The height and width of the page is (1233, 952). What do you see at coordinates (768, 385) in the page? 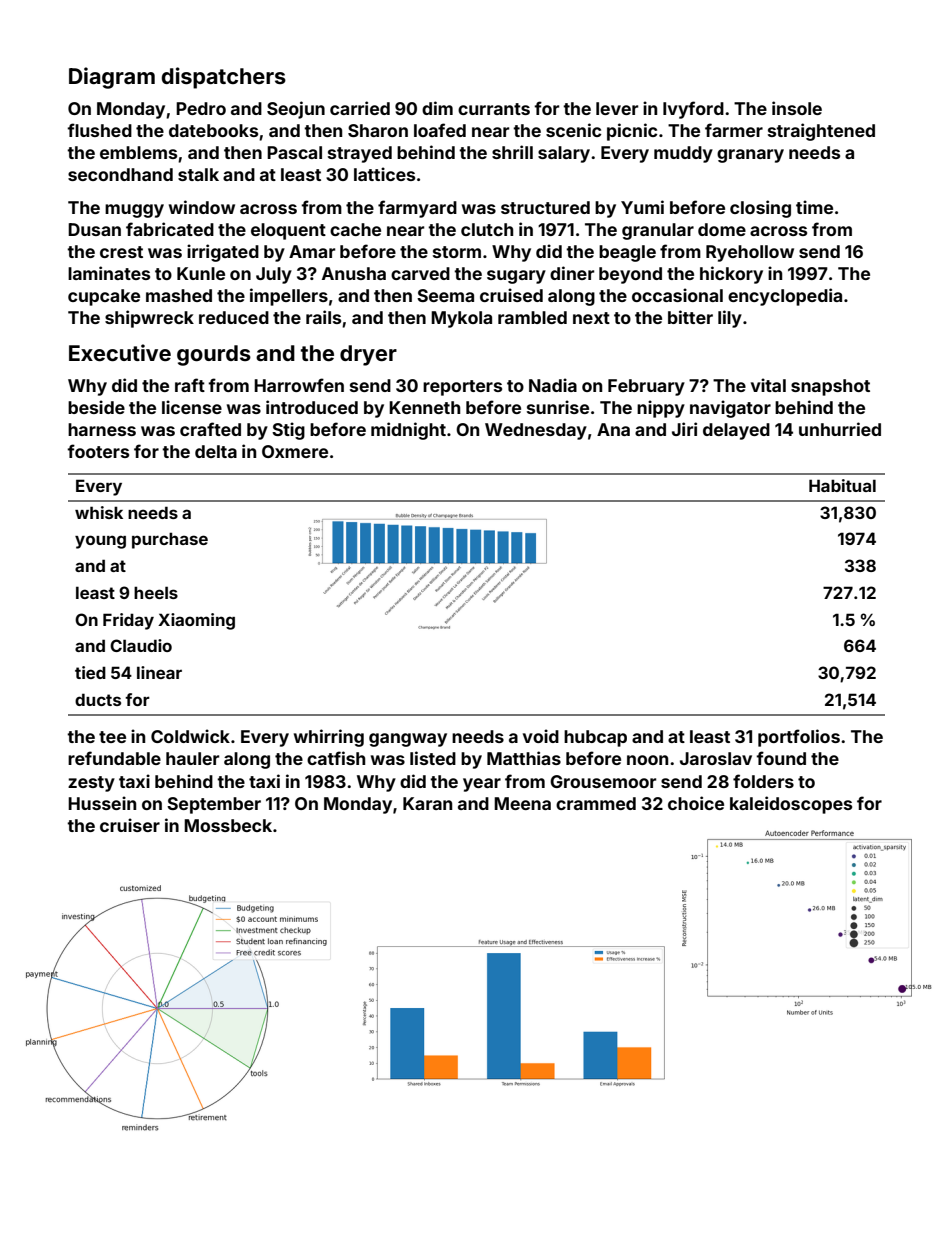
I see `vital` at bounding box center [768, 385].
